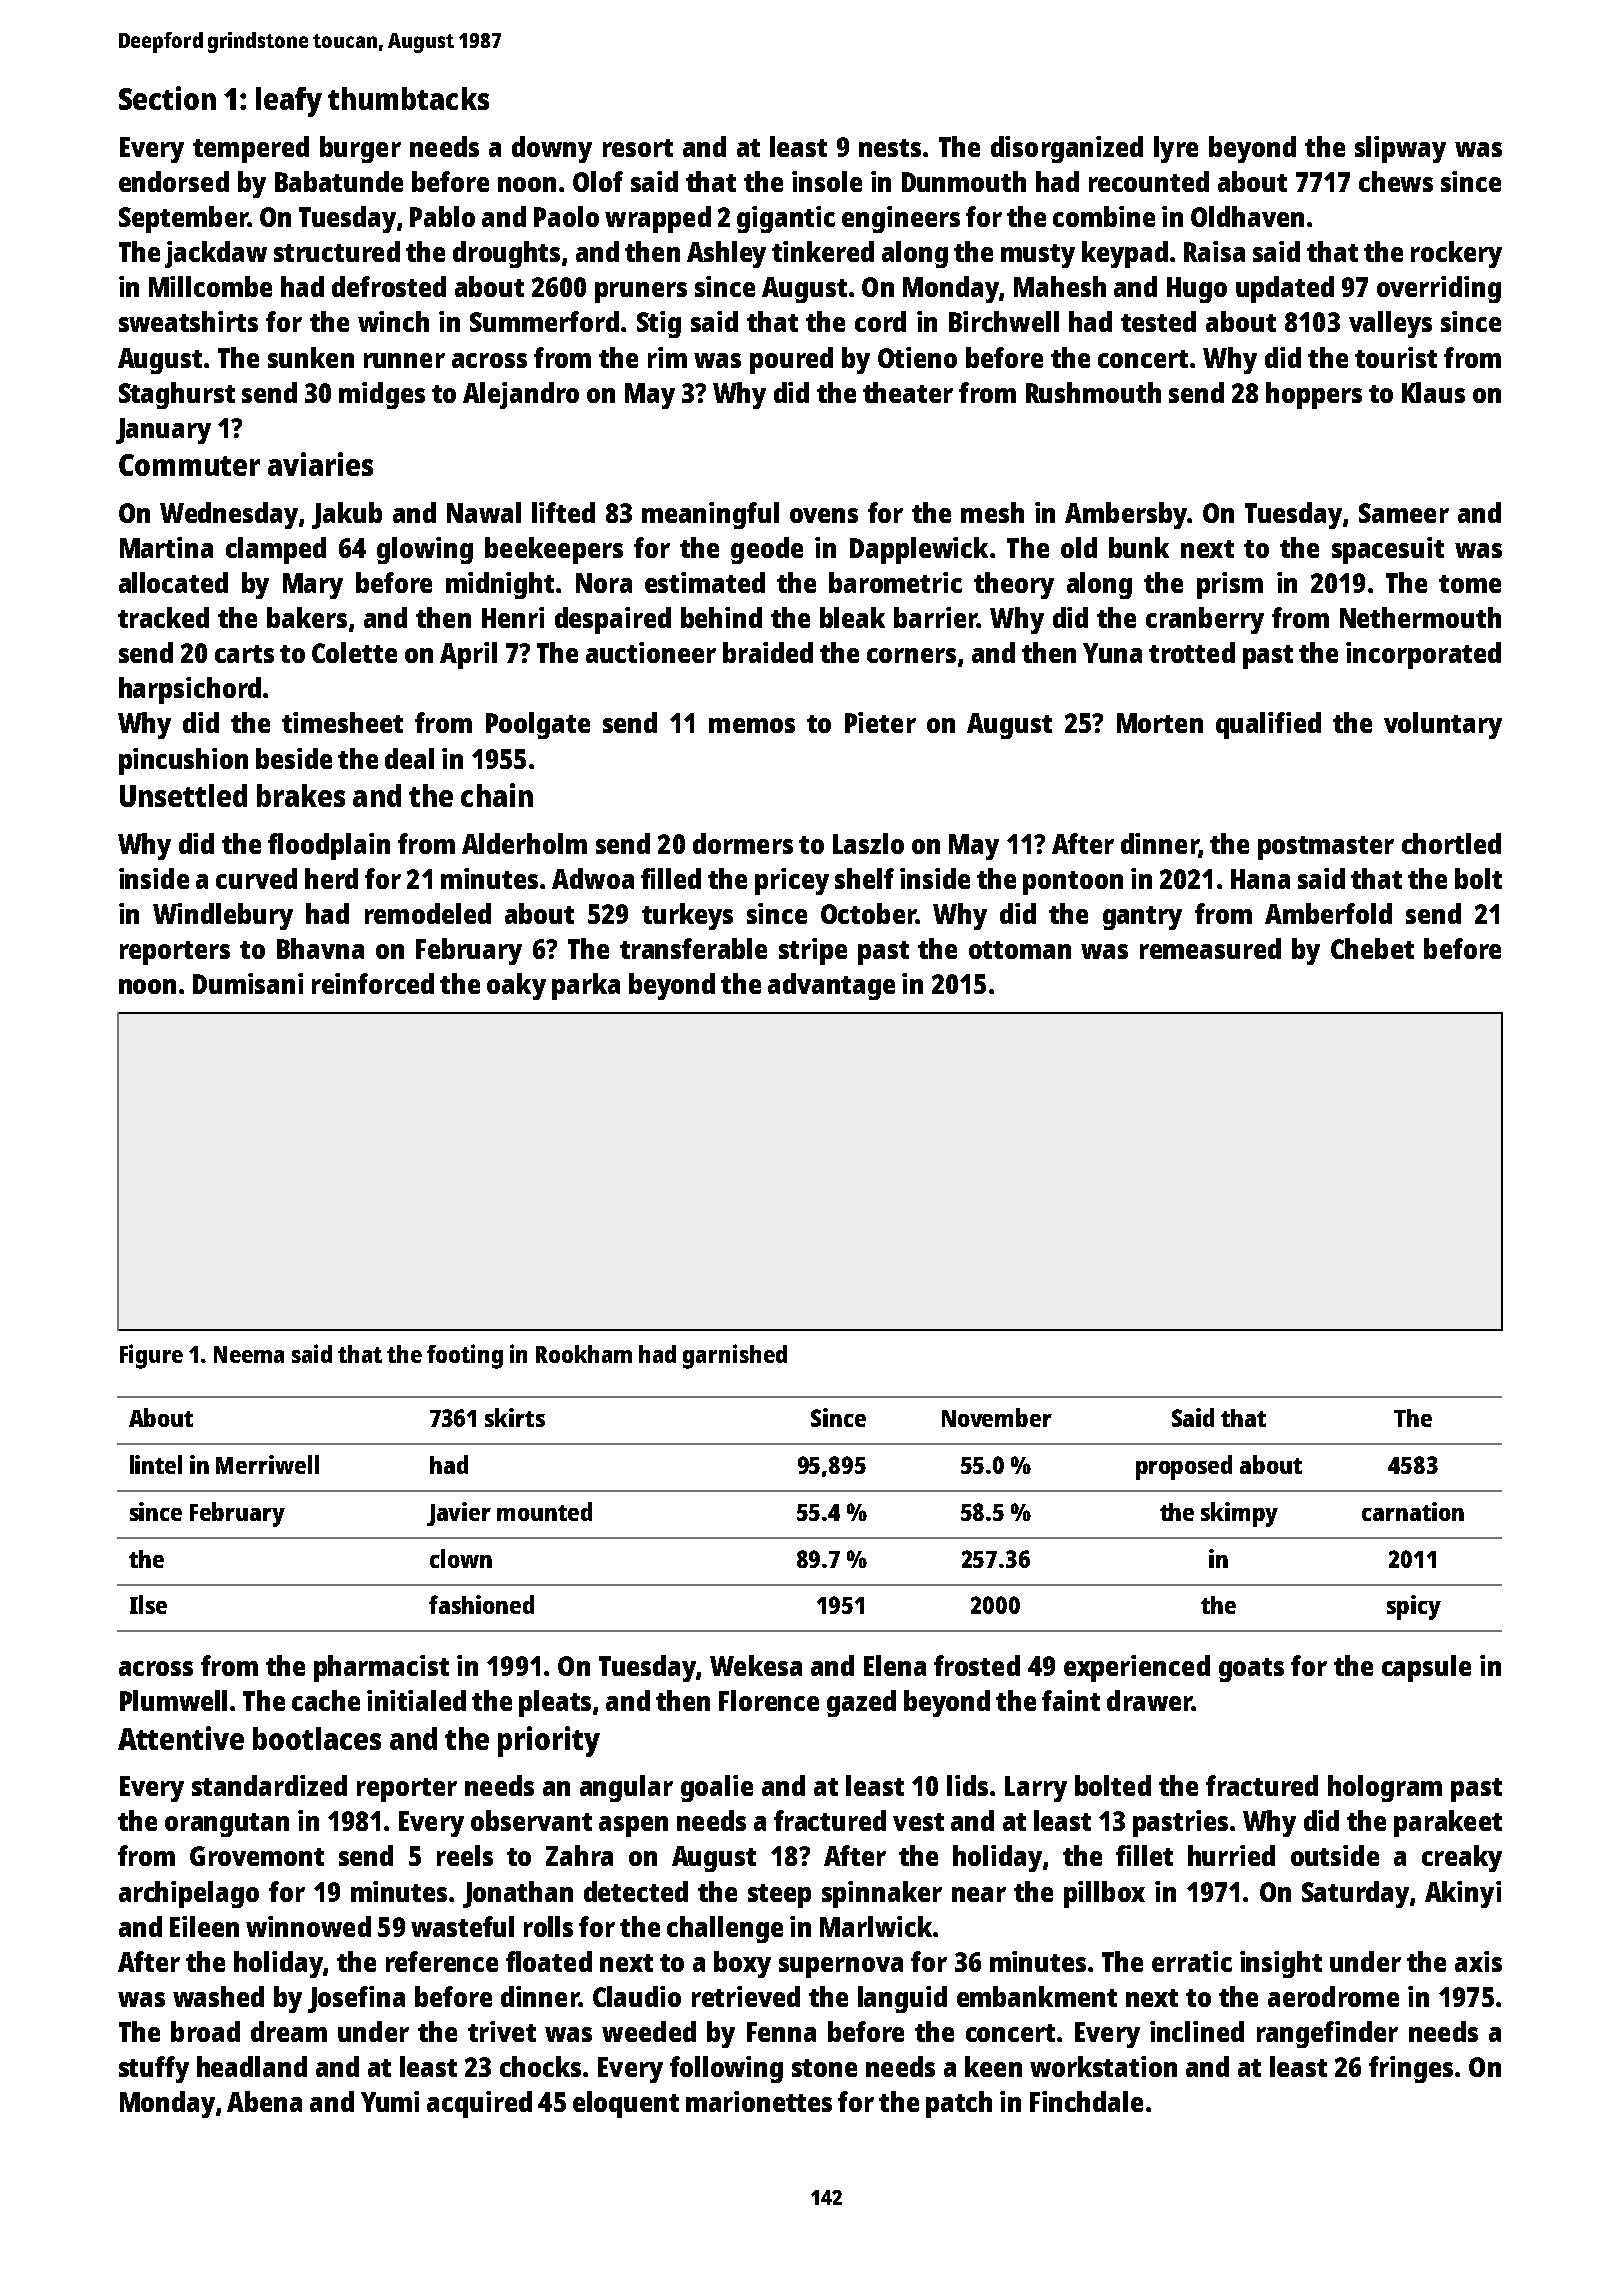 The width and height of the screenshot is (1620, 2292). What do you see at coordinates (264, 2101) in the screenshot?
I see `Abena` at bounding box center [264, 2101].
